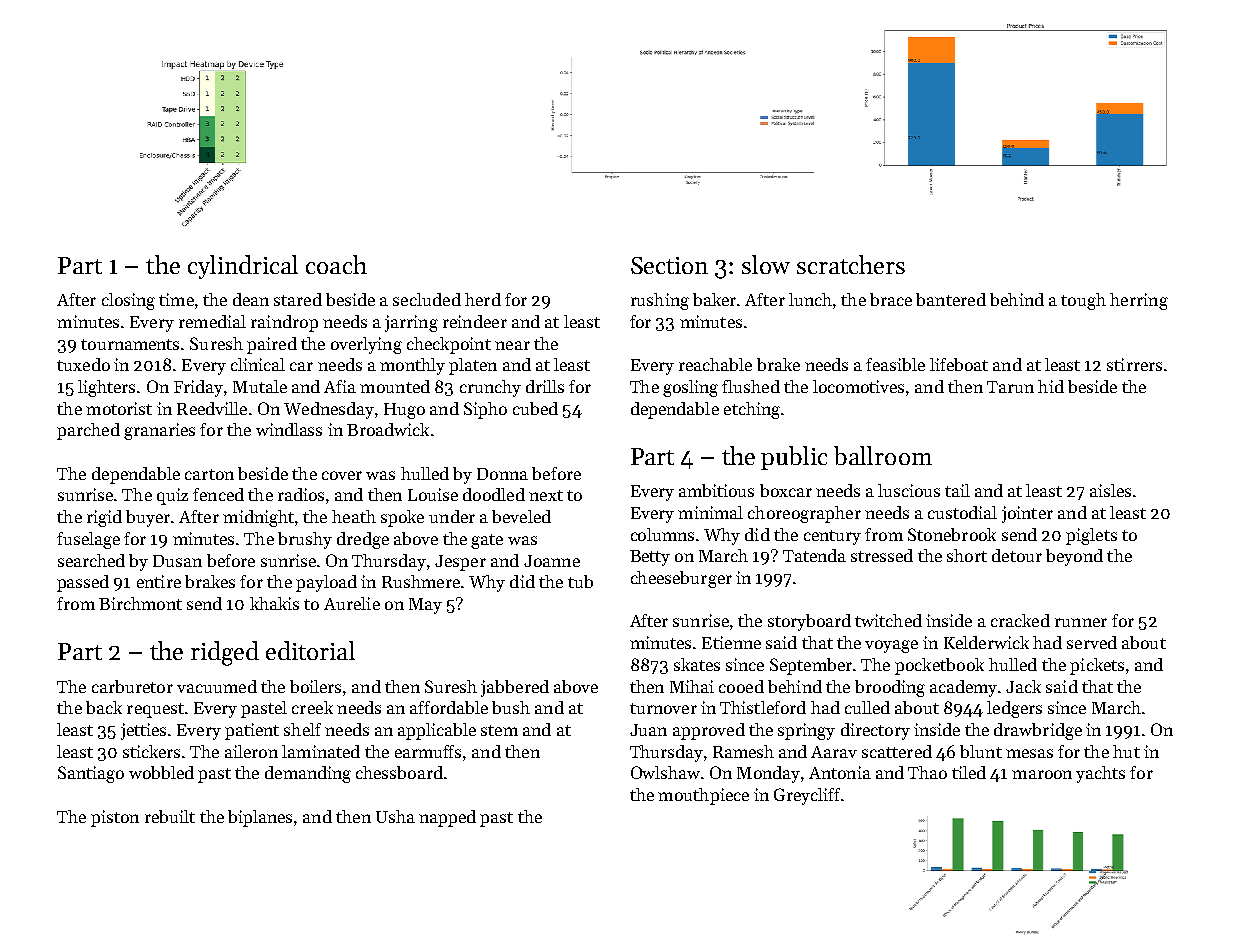  Describe the element at coordinates (535, 408) in the screenshot. I see `cubed` at that location.
